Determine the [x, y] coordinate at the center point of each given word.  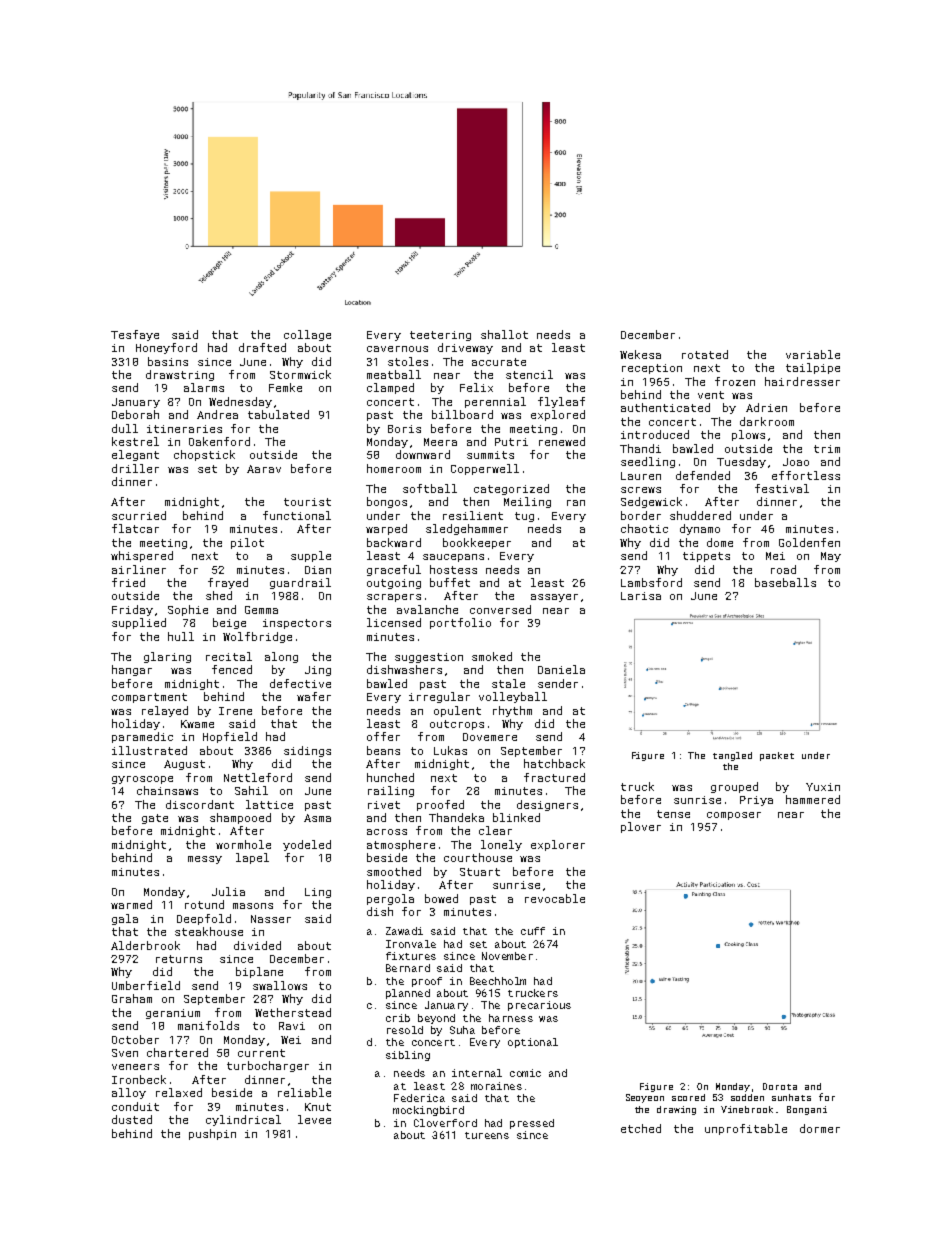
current [261, 1053]
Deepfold [204, 919]
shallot [504, 334]
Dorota [780, 1086]
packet [777, 756]
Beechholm [498, 981]
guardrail [300, 583]
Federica [419, 1098]
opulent [457, 711]
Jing [318, 671]
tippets [706, 557]
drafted [262, 347]
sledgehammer [467, 529]
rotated [705, 354]
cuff [533, 931]
